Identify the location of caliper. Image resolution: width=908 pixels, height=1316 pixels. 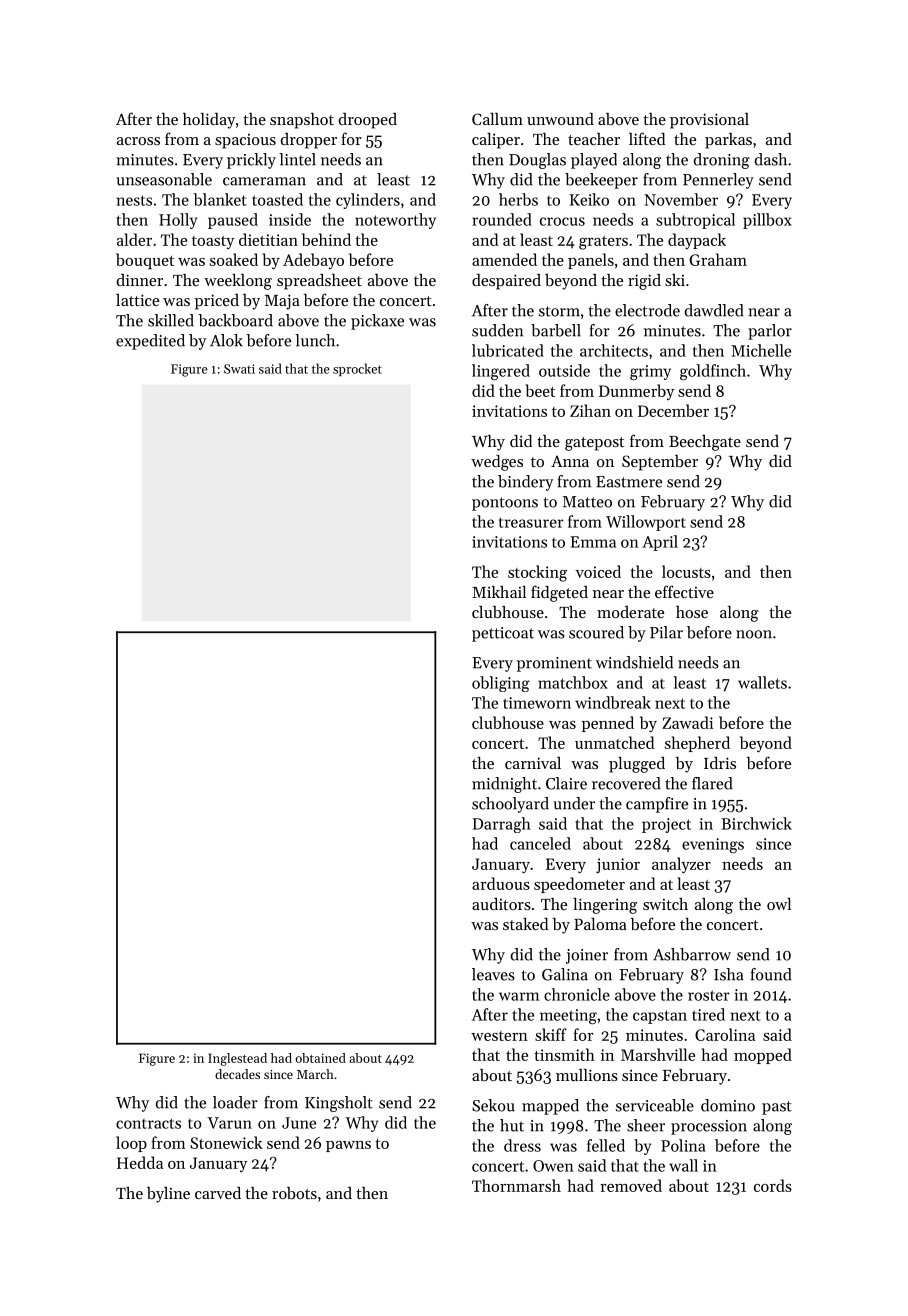
(496, 141).
